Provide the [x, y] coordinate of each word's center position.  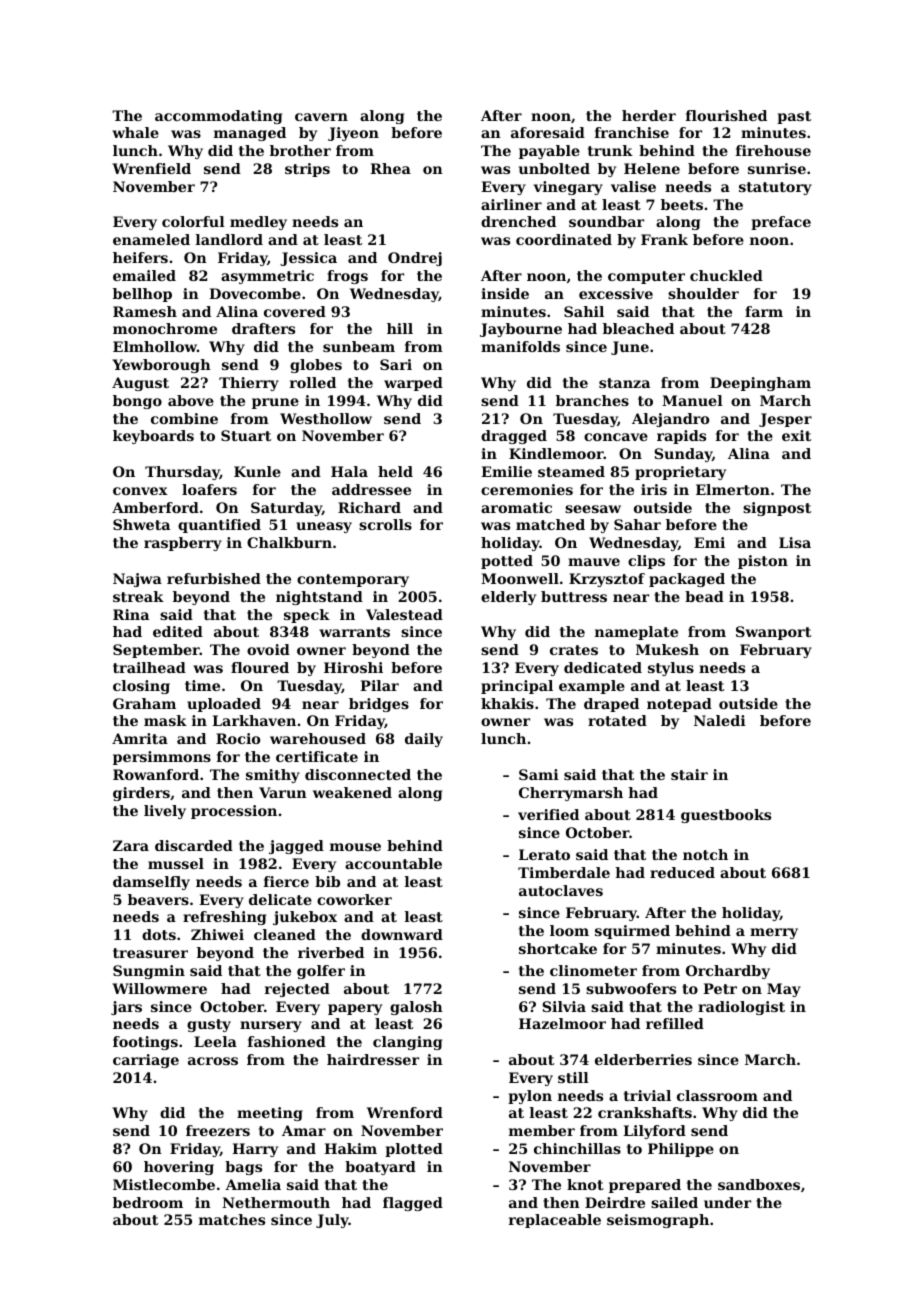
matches [232, 1219]
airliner [511, 204]
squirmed [632, 932]
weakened [352, 792]
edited [178, 631]
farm [764, 311]
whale [135, 132]
